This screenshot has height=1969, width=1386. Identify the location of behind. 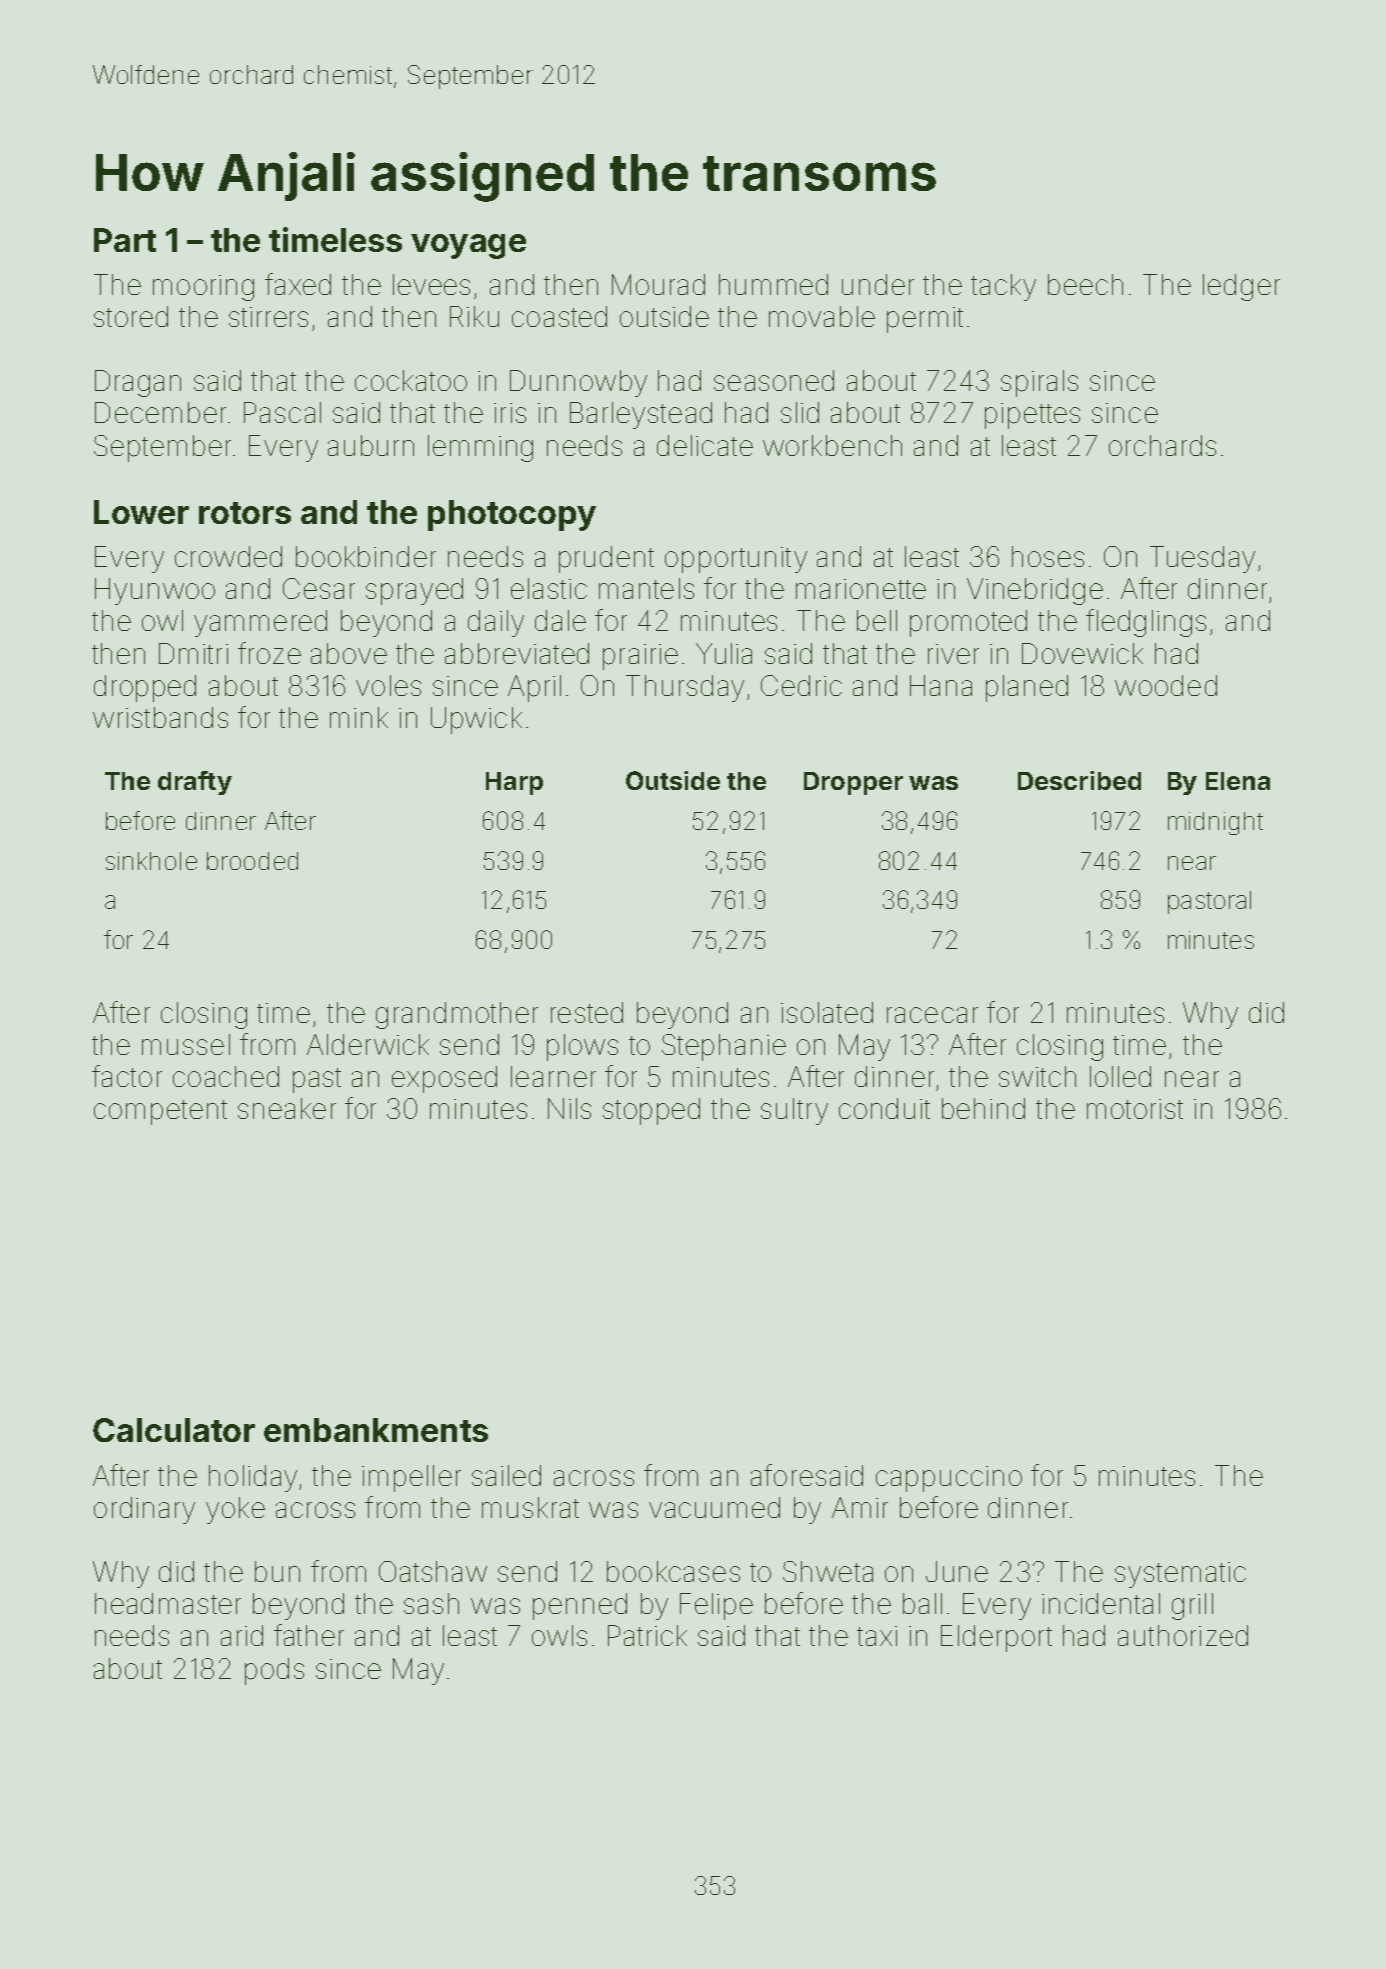
(983, 1108).
